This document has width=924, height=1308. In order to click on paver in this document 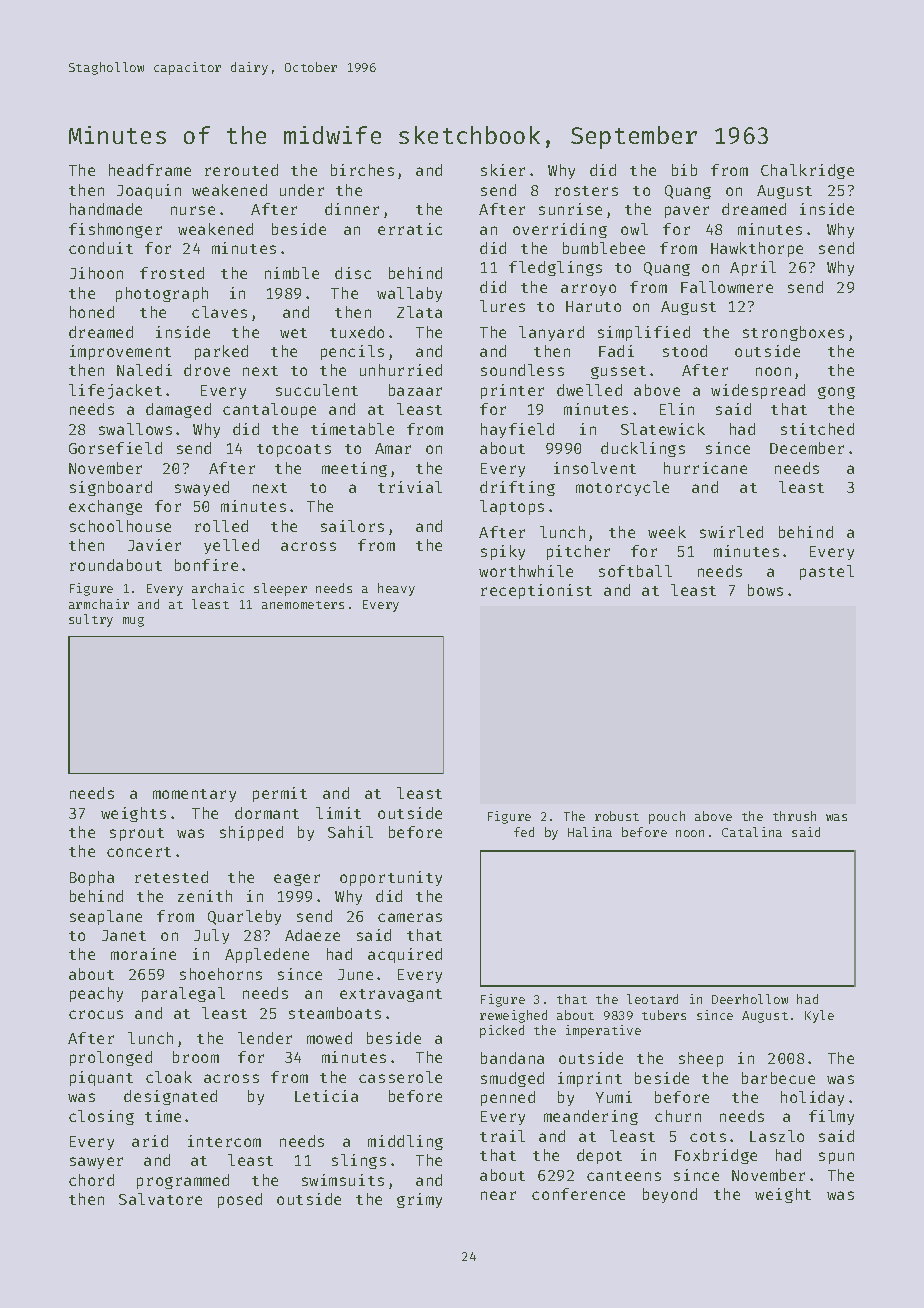, I will do `click(687, 212)`.
